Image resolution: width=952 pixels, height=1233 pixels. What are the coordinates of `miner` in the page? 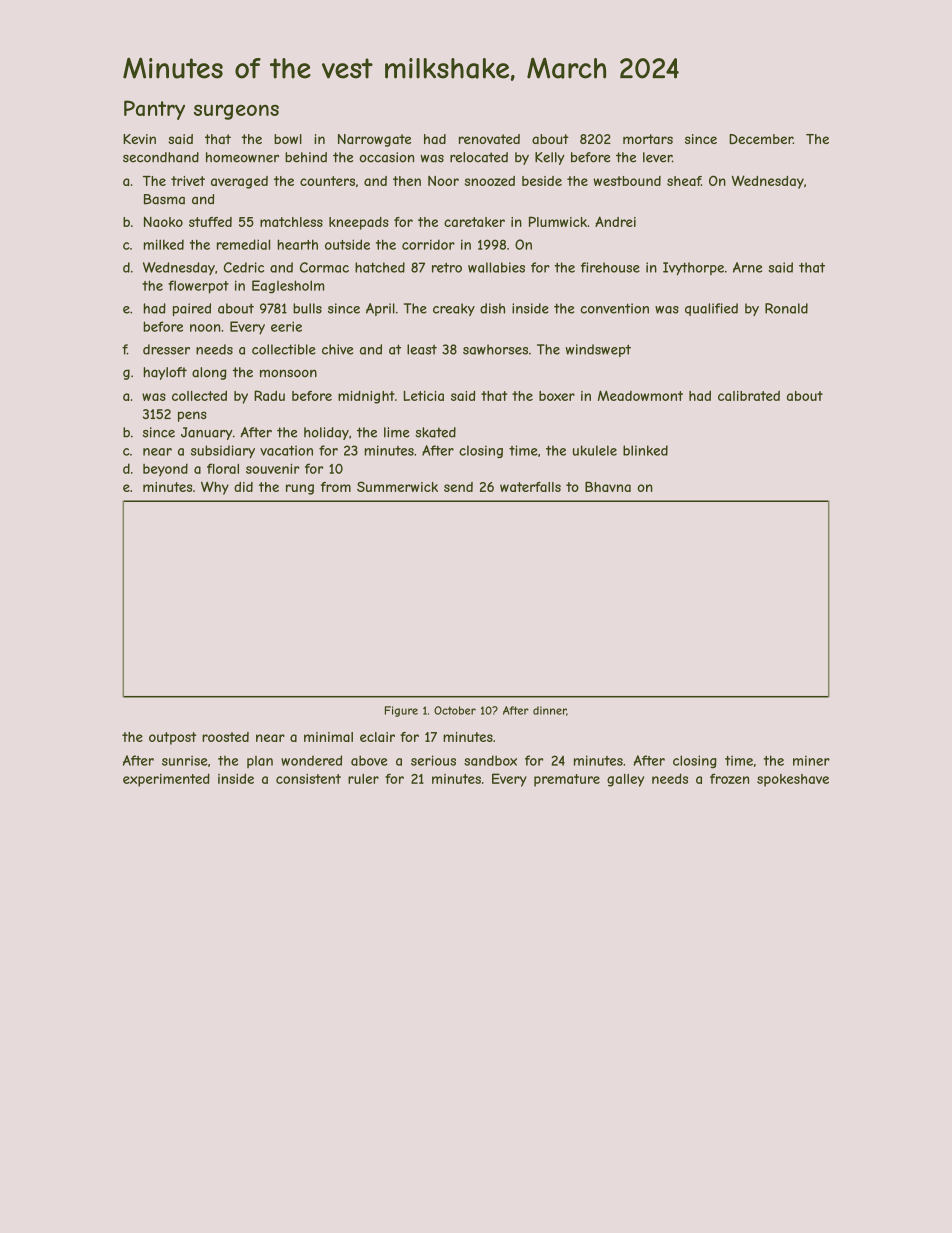 It's located at (811, 760).
